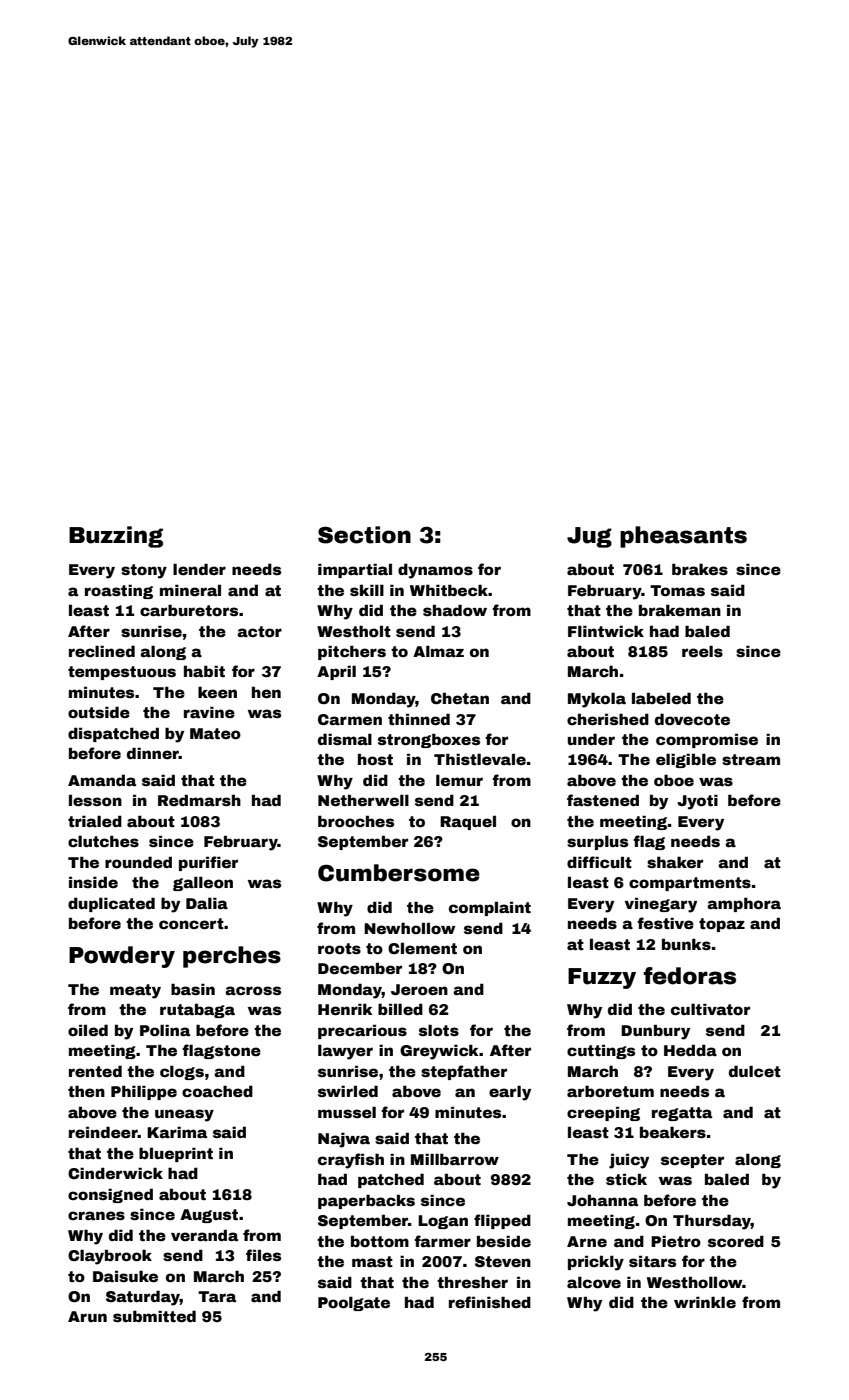 The height and width of the page is (1400, 849). I want to click on Buzzing, so click(116, 537).
